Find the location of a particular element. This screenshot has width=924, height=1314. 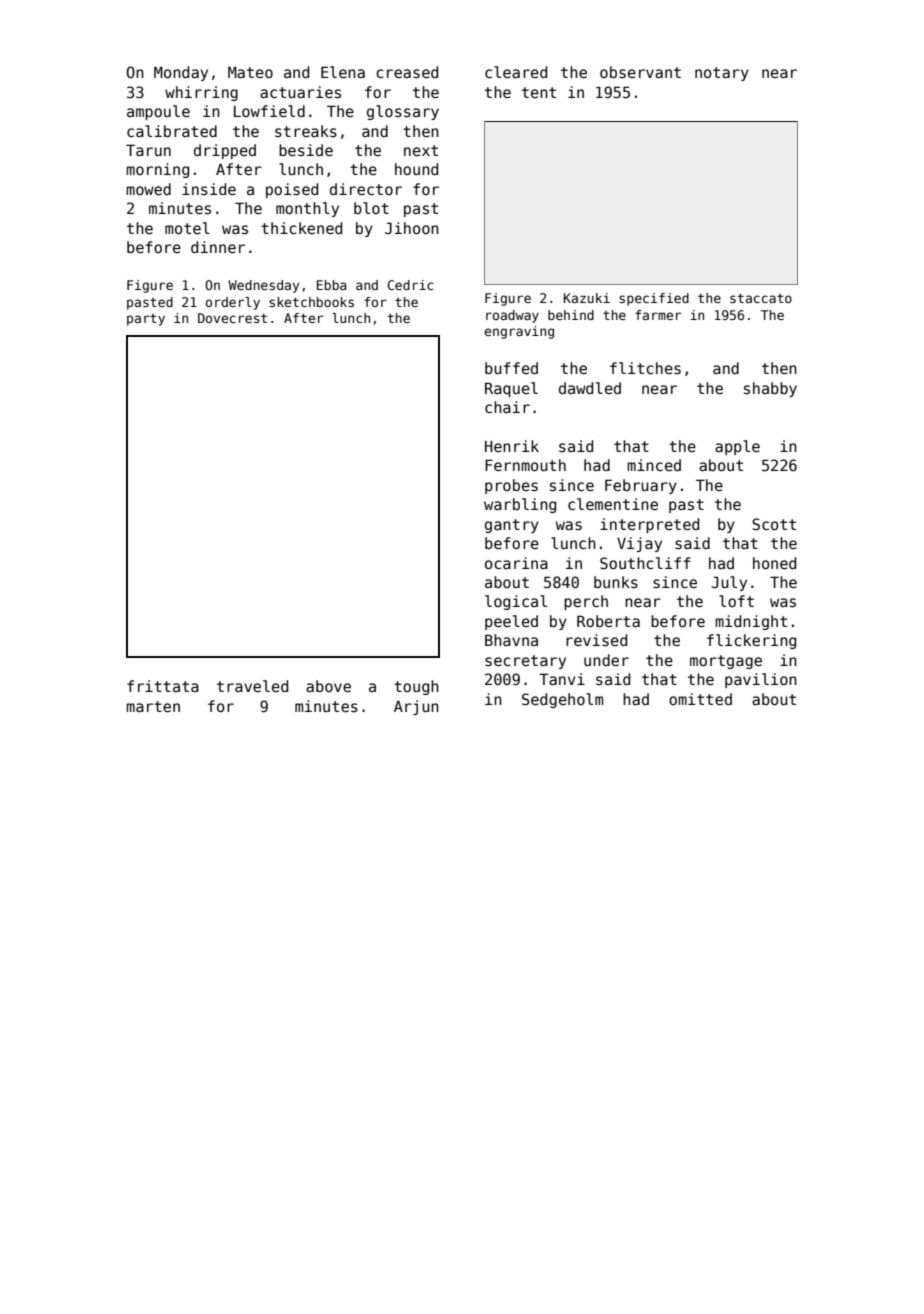

shabby is located at coordinates (770, 389).
